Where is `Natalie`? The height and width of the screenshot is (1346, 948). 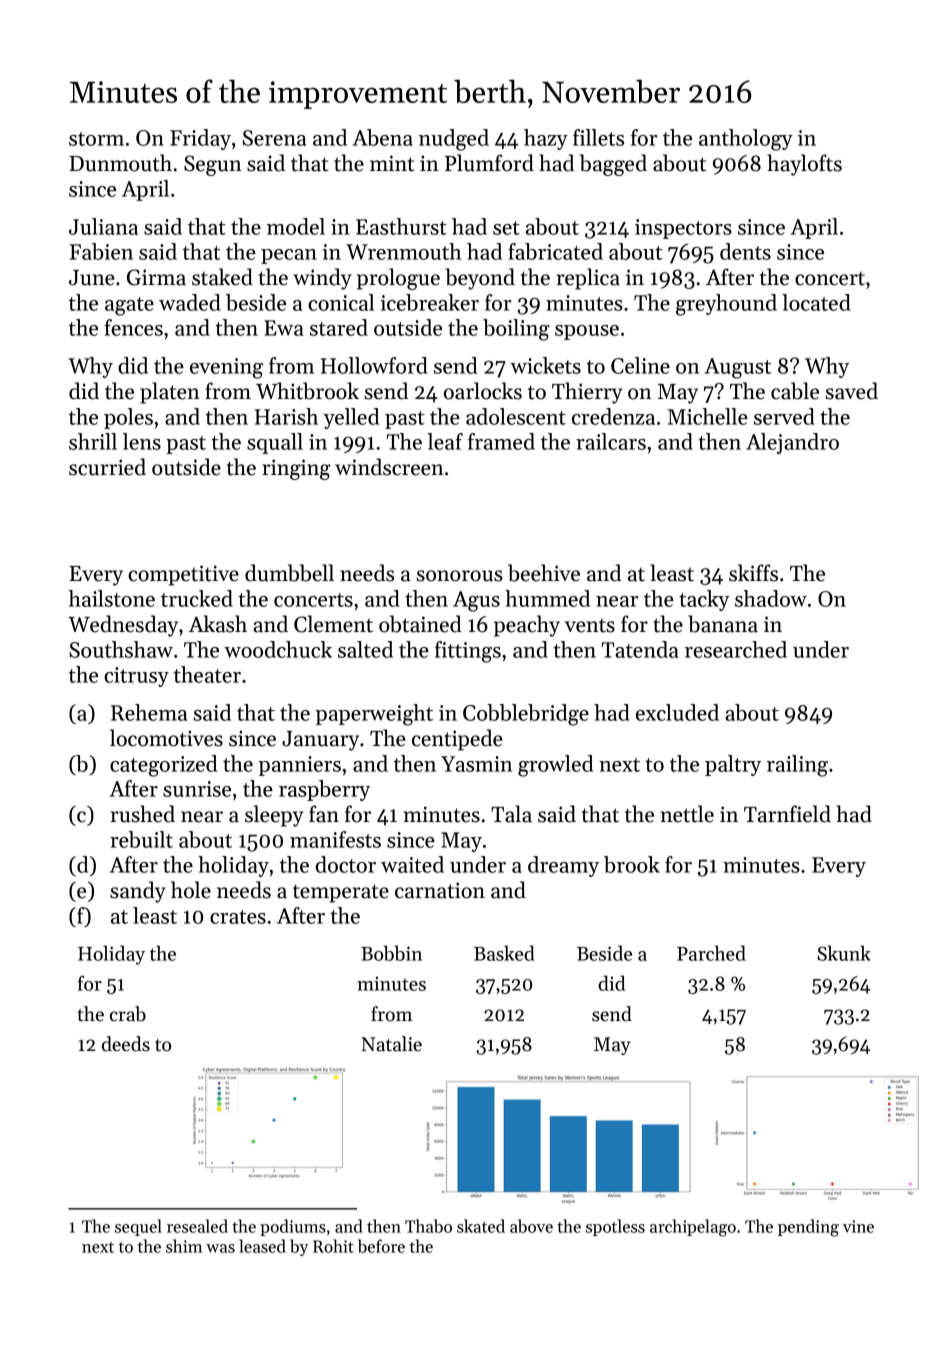 Natalie is located at coordinates (391, 1044).
